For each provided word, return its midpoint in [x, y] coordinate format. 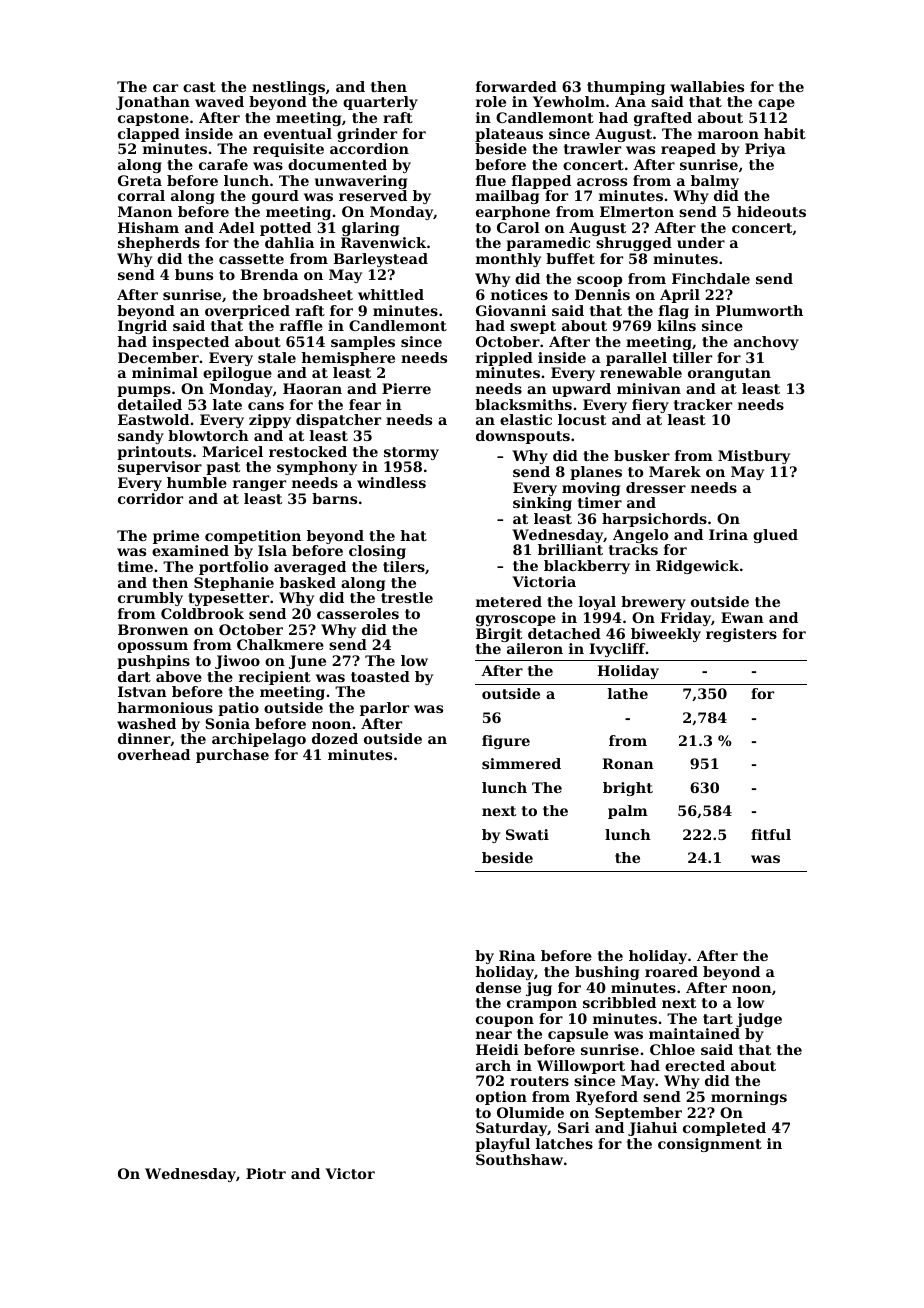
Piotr [266, 1173]
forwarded [516, 86]
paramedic [548, 244]
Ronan [628, 763]
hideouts [771, 211]
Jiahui [652, 1129]
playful [502, 1145]
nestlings [288, 88]
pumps [144, 391]
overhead [154, 754]
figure [506, 742]
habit [785, 133]
